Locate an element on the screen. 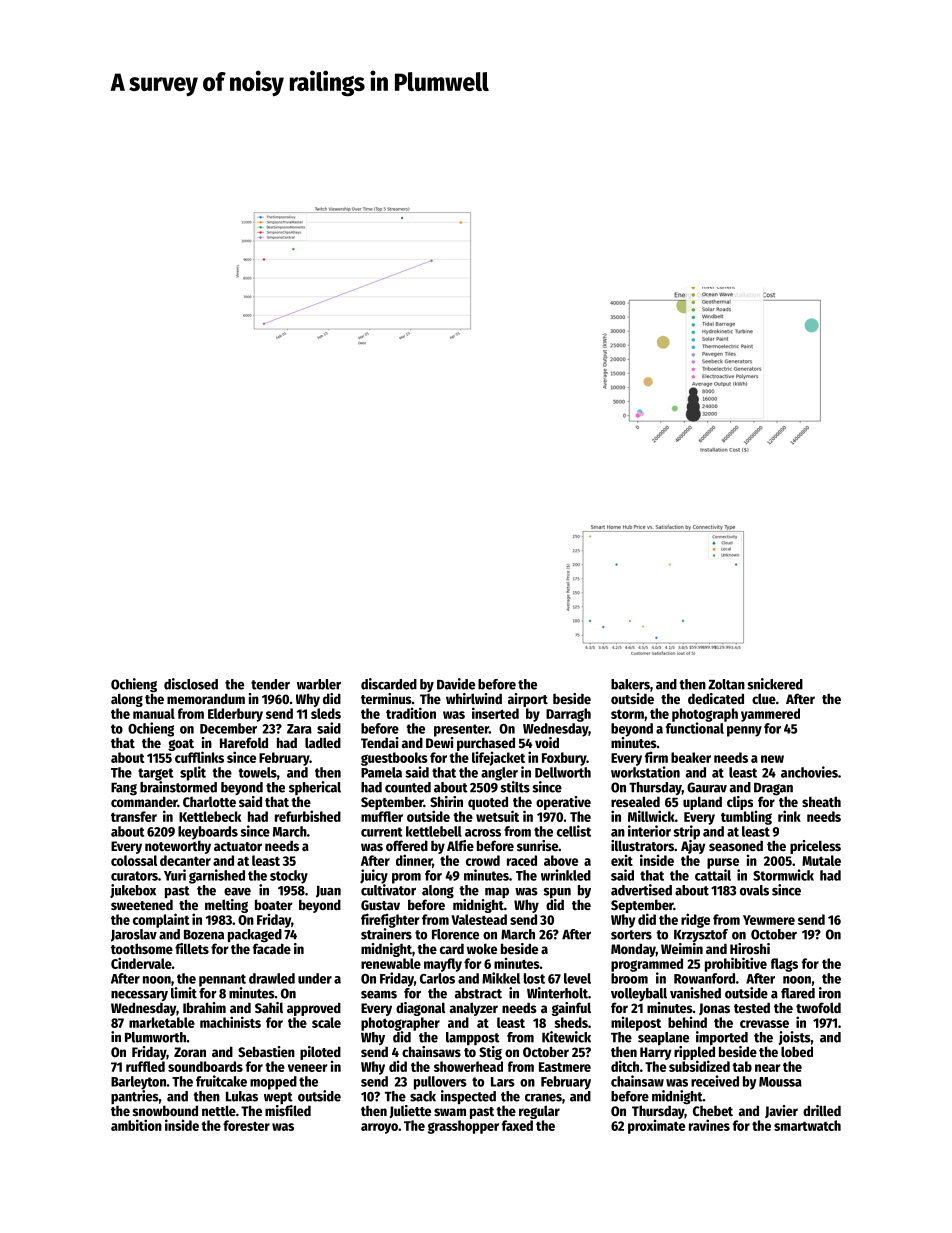  ruffled is located at coordinates (145, 1066).
